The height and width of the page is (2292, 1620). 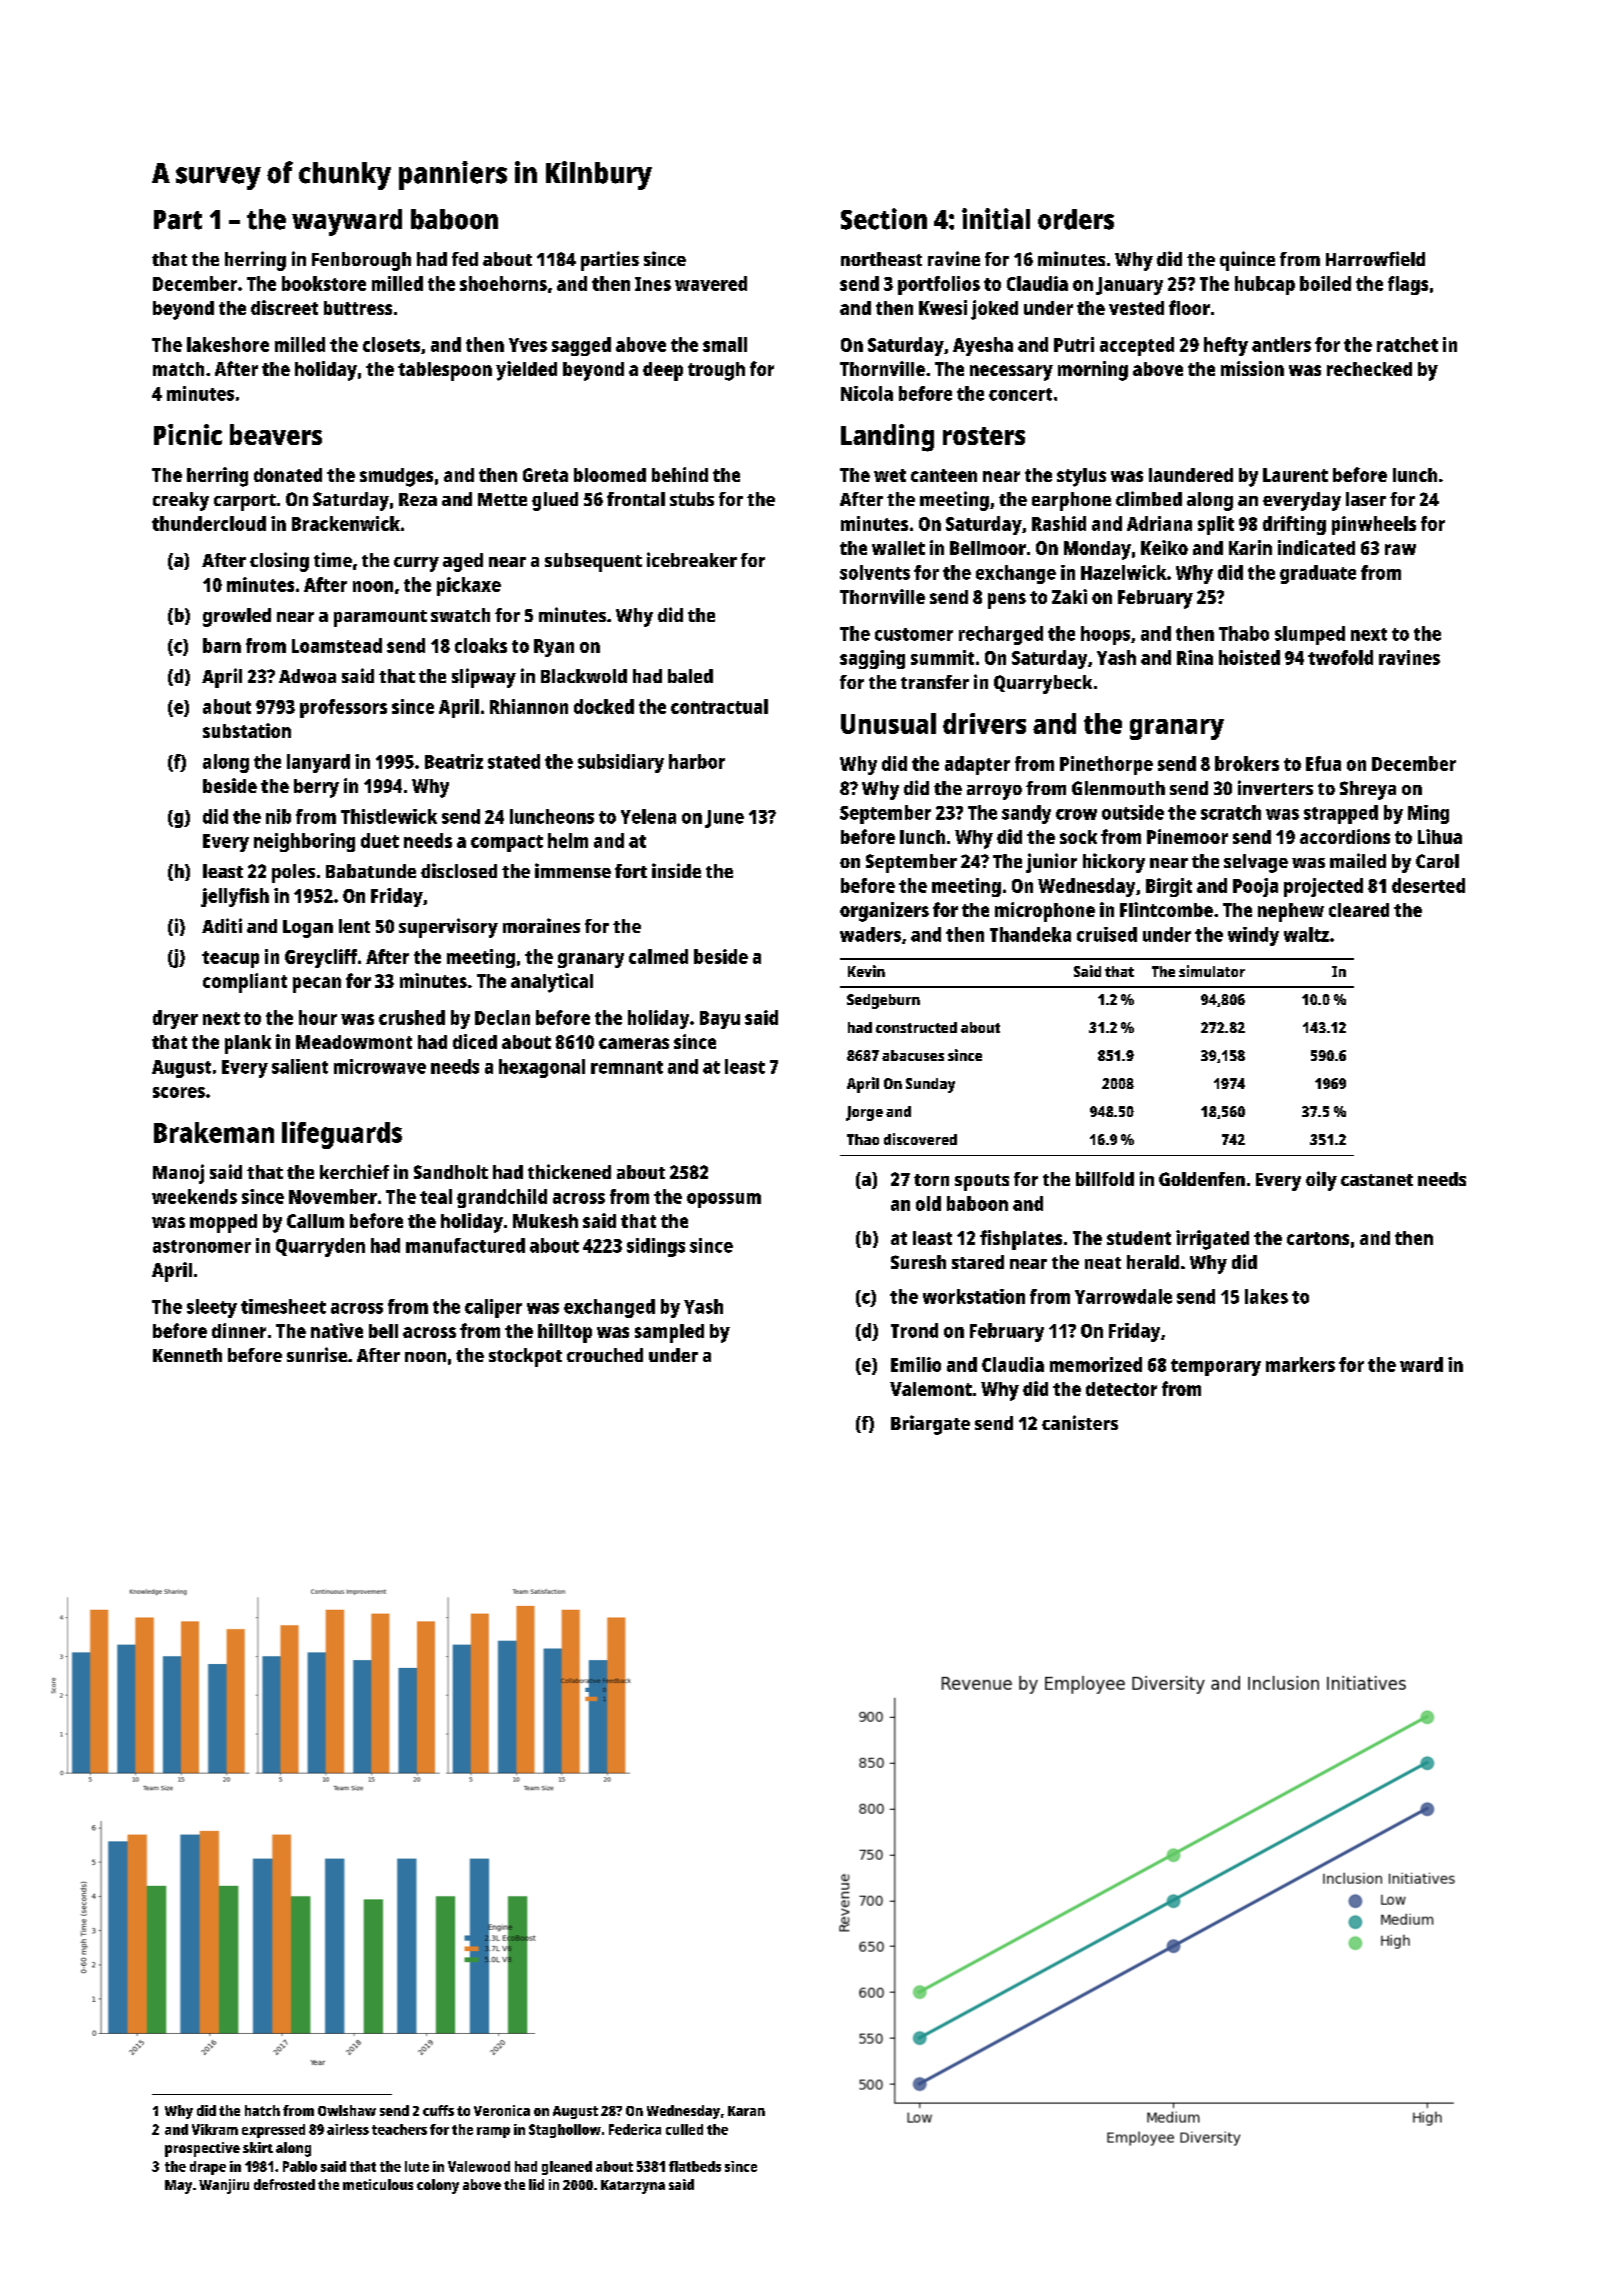 I want to click on canisters, so click(x=1080, y=1422).
